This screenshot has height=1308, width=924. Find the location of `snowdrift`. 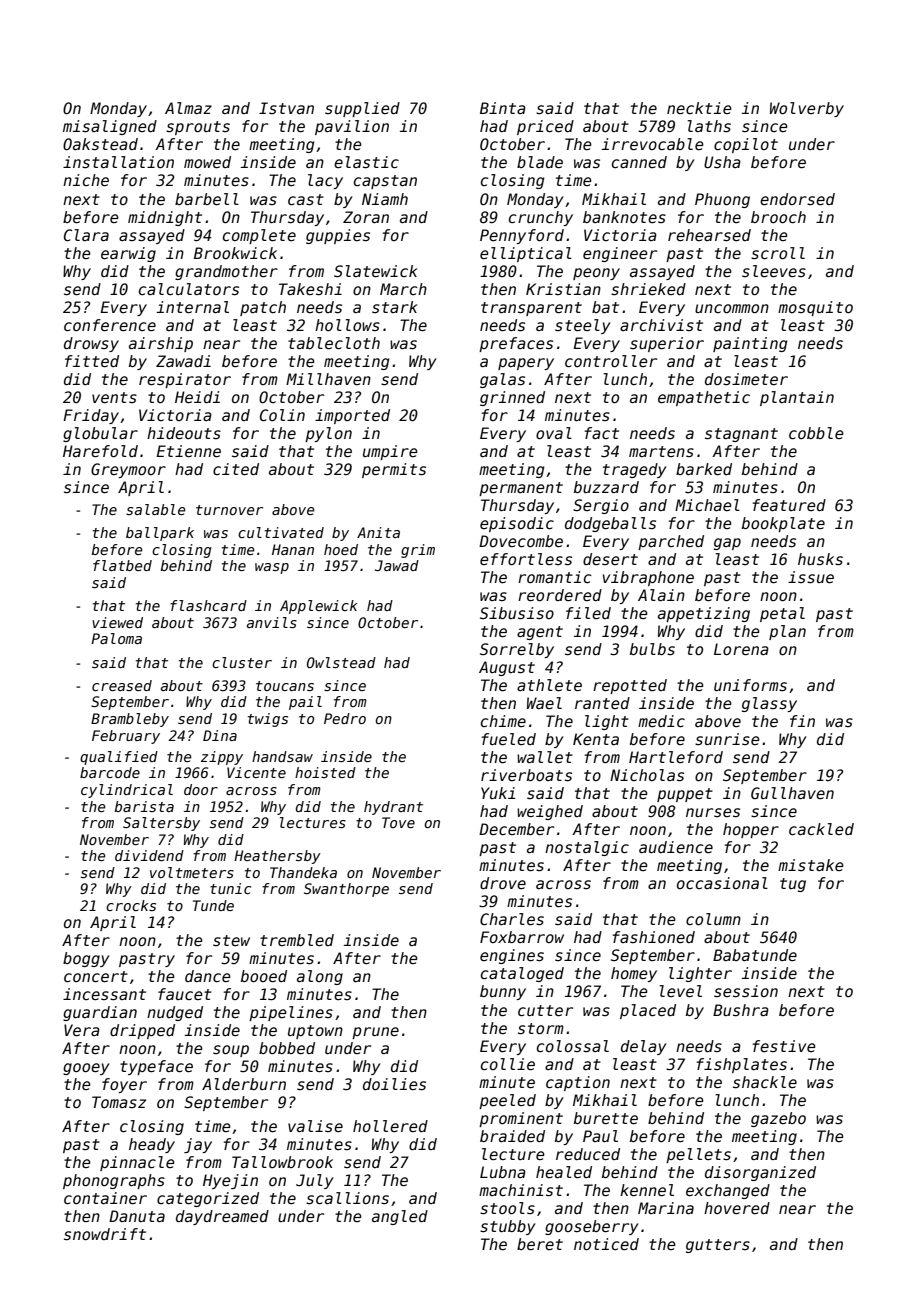

snowdrift is located at coordinates (105, 1234).
